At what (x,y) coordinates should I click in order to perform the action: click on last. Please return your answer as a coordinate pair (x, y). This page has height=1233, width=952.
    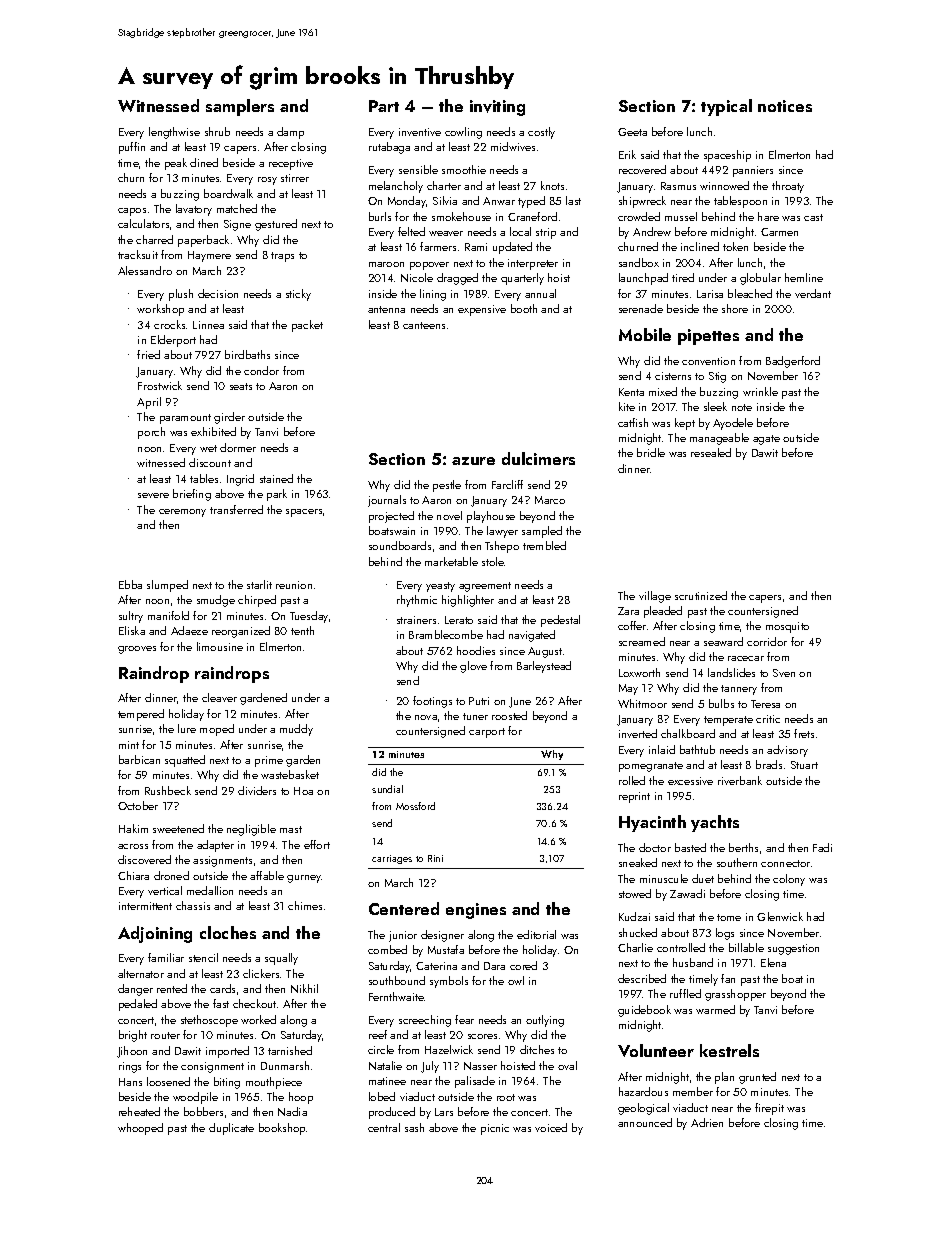
    Looking at the image, I should click on (573, 200).
